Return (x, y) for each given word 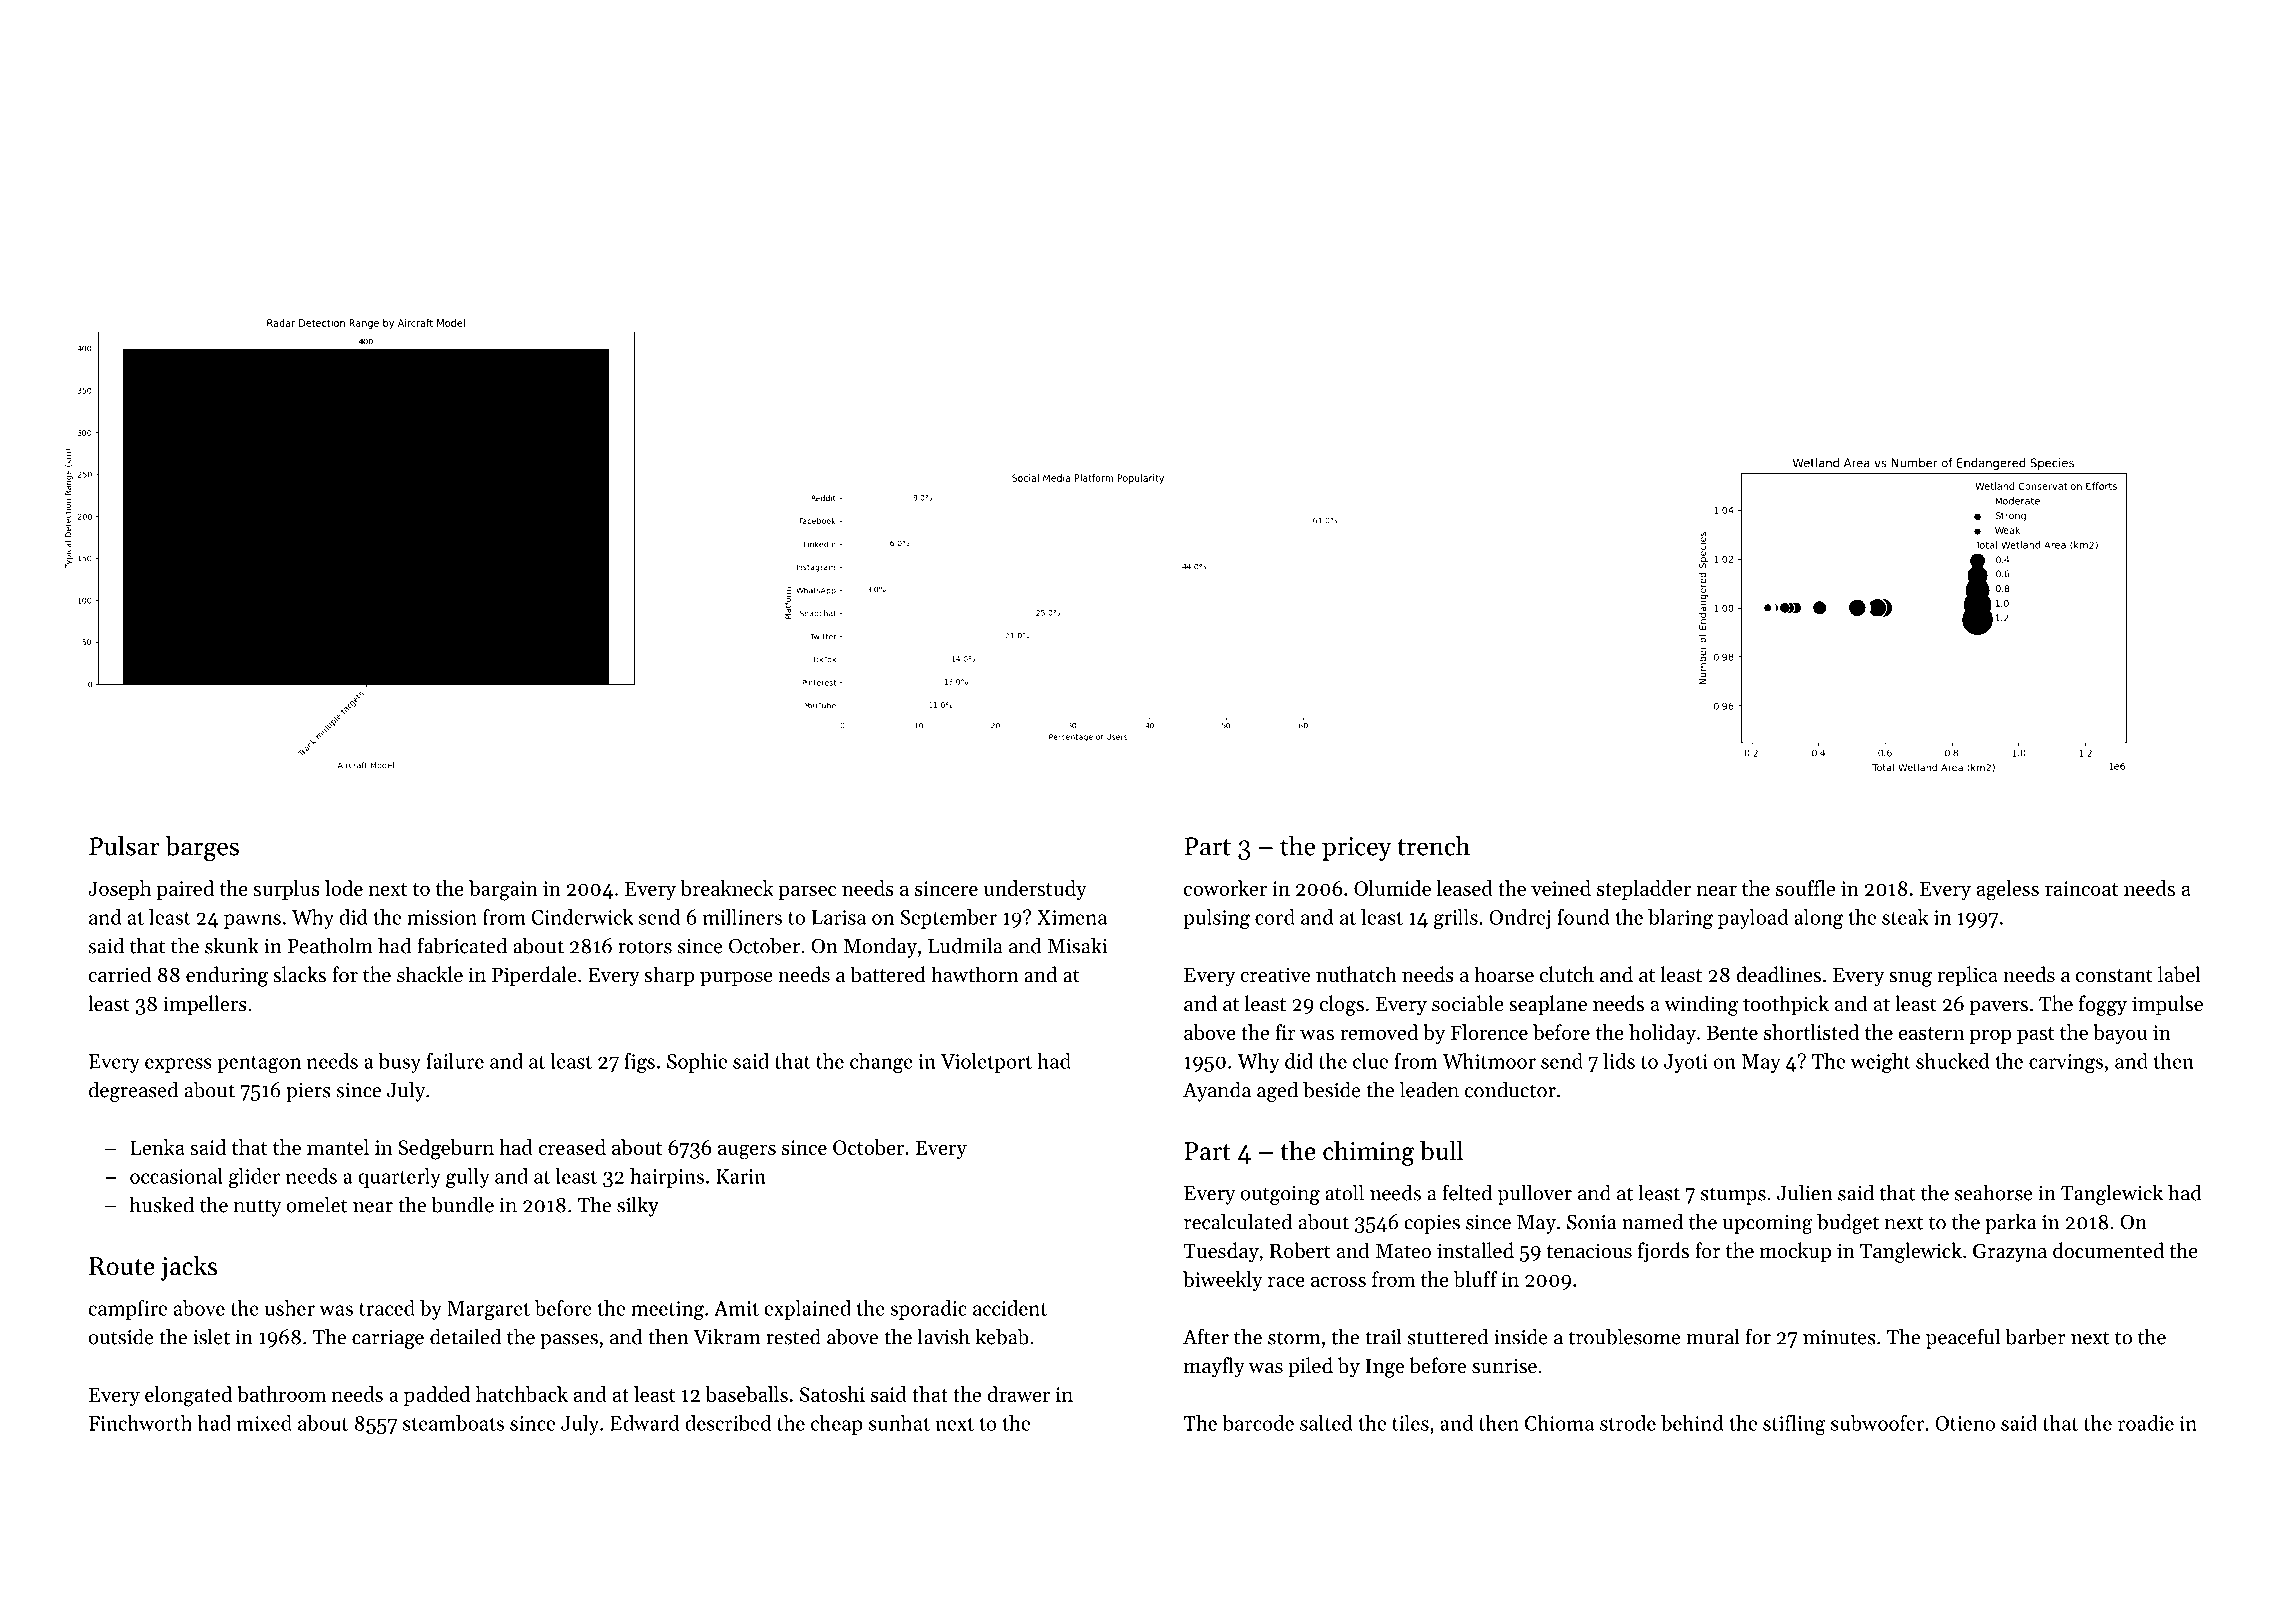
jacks (189, 1268)
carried (119, 974)
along (1818, 919)
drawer (1018, 1394)
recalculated (1238, 1221)
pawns (252, 921)
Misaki (1077, 945)
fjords (1663, 1252)
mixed (264, 1423)
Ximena (1072, 917)
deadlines (1778, 974)
